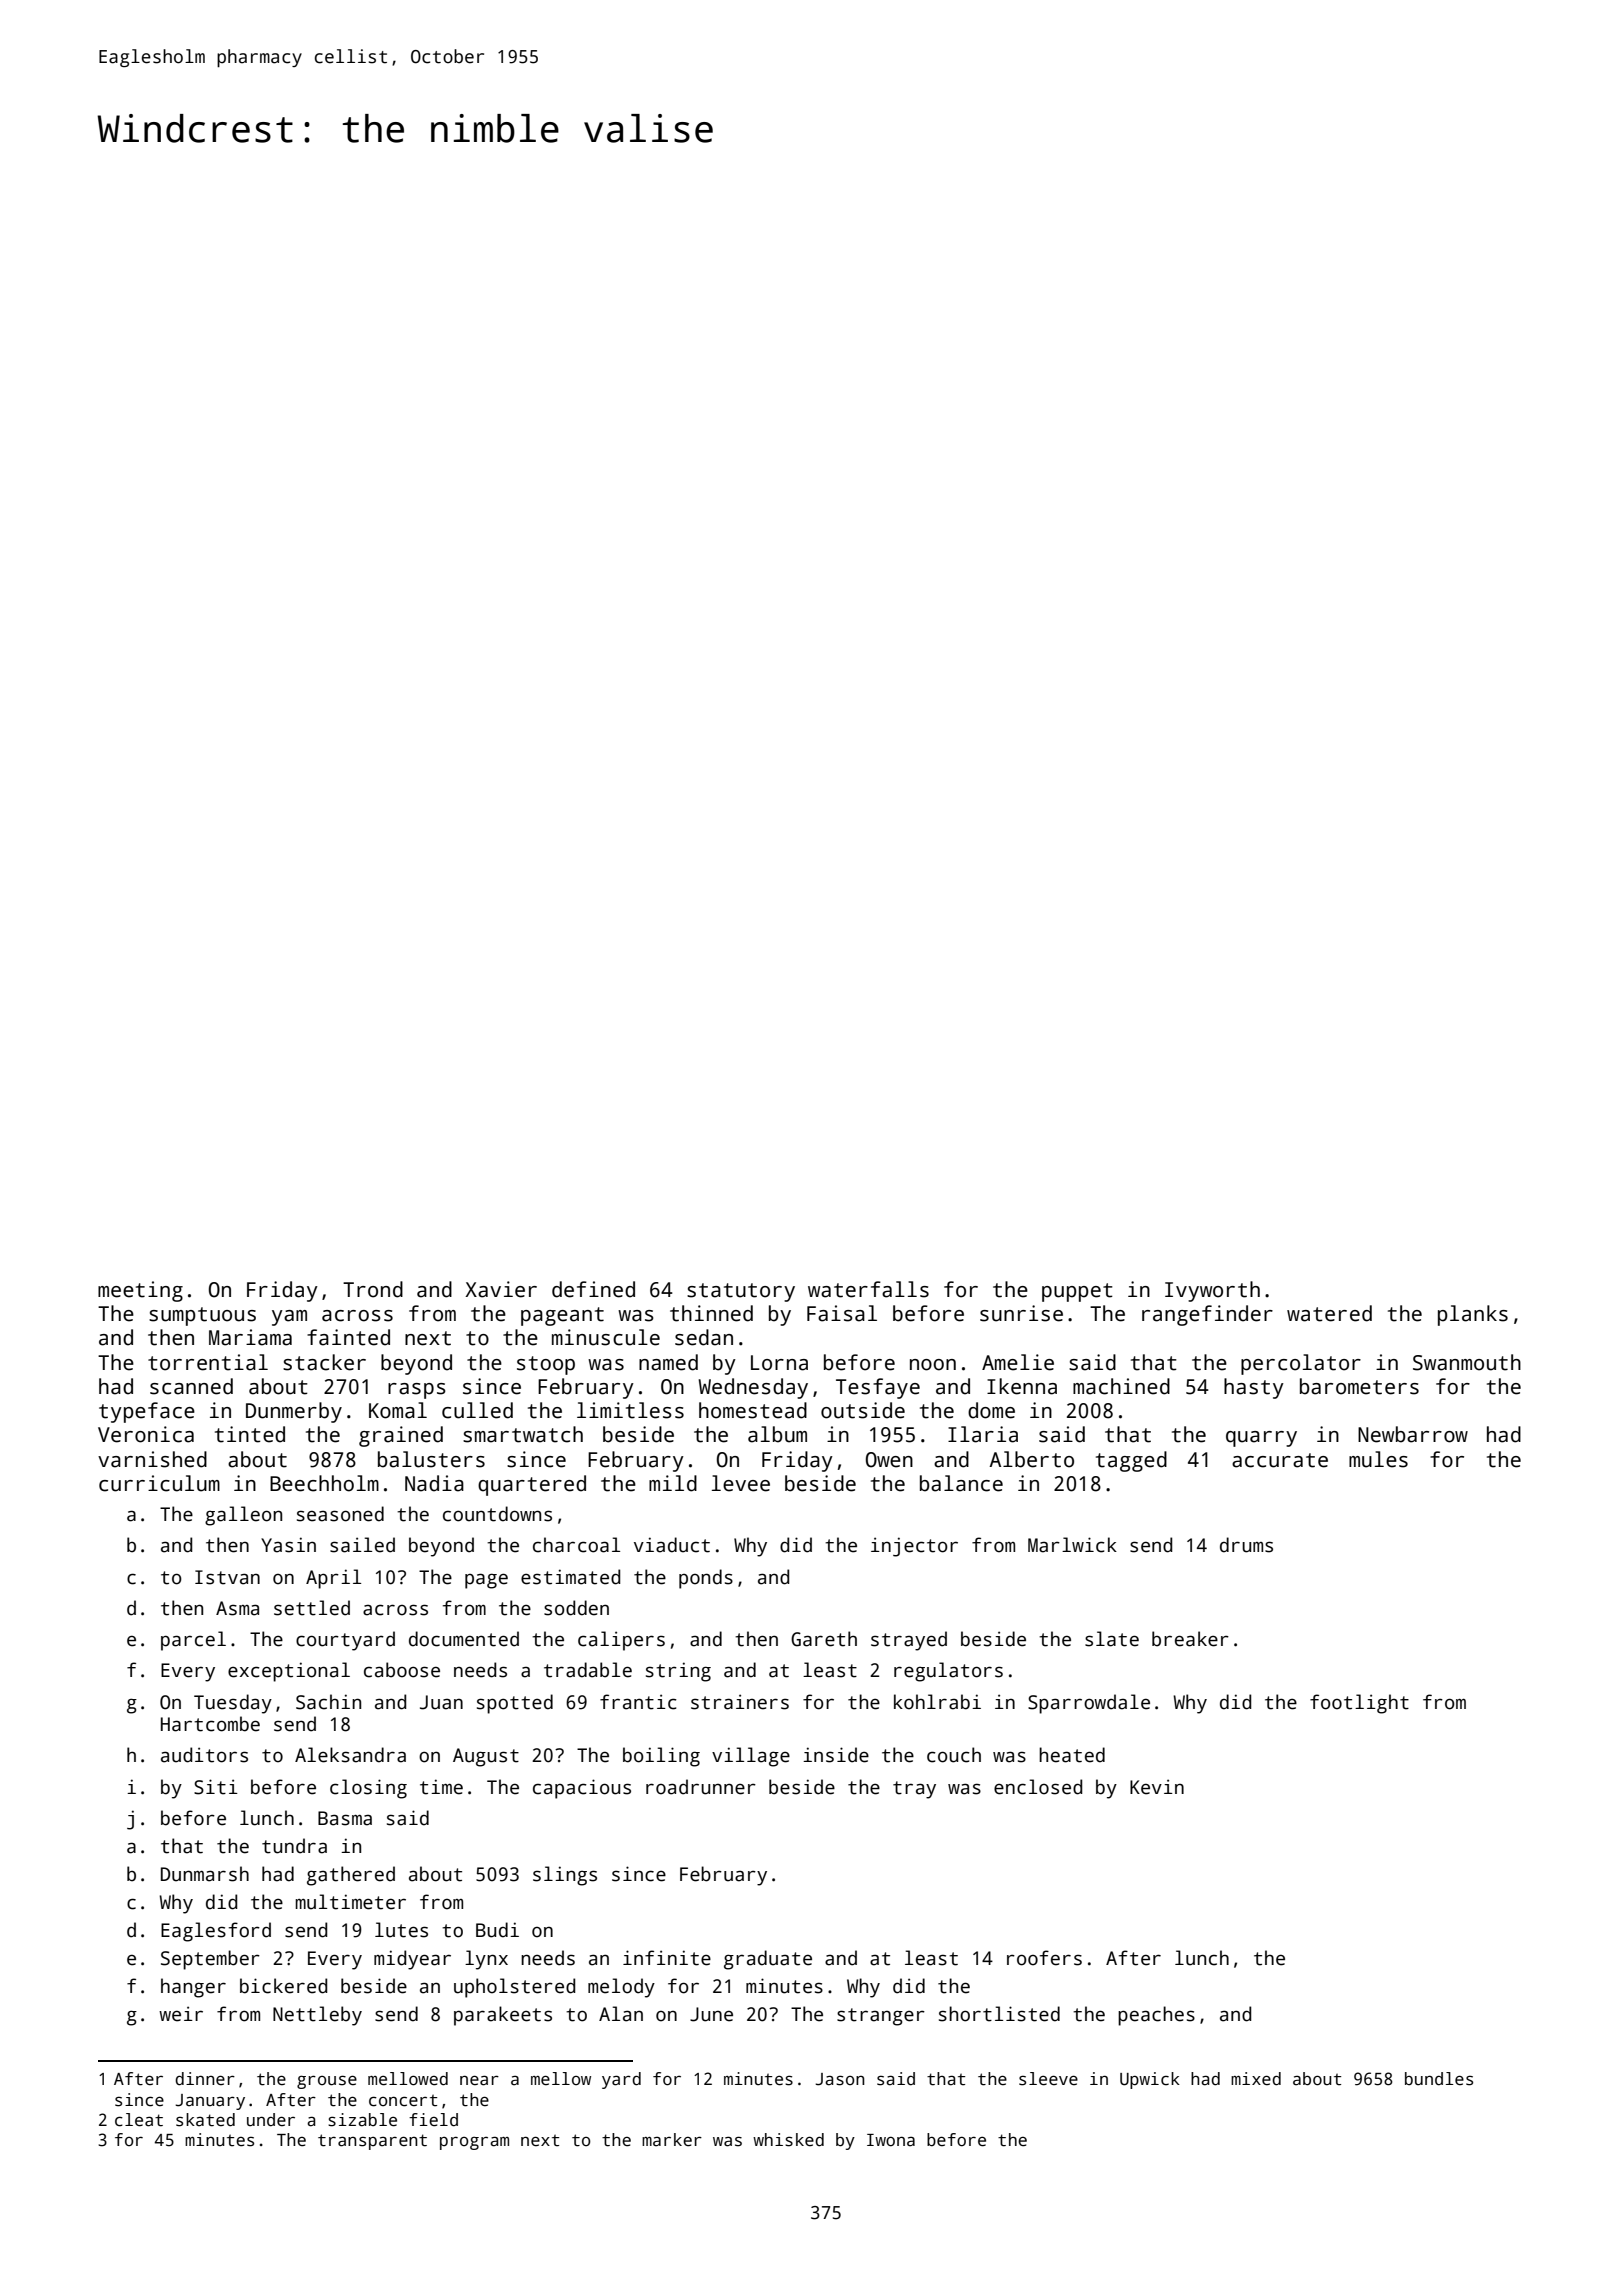 Image resolution: width=1620 pixels, height=2292 pixels. What do you see at coordinates (193, 1641) in the screenshot?
I see `parcel` at bounding box center [193, 1641].
